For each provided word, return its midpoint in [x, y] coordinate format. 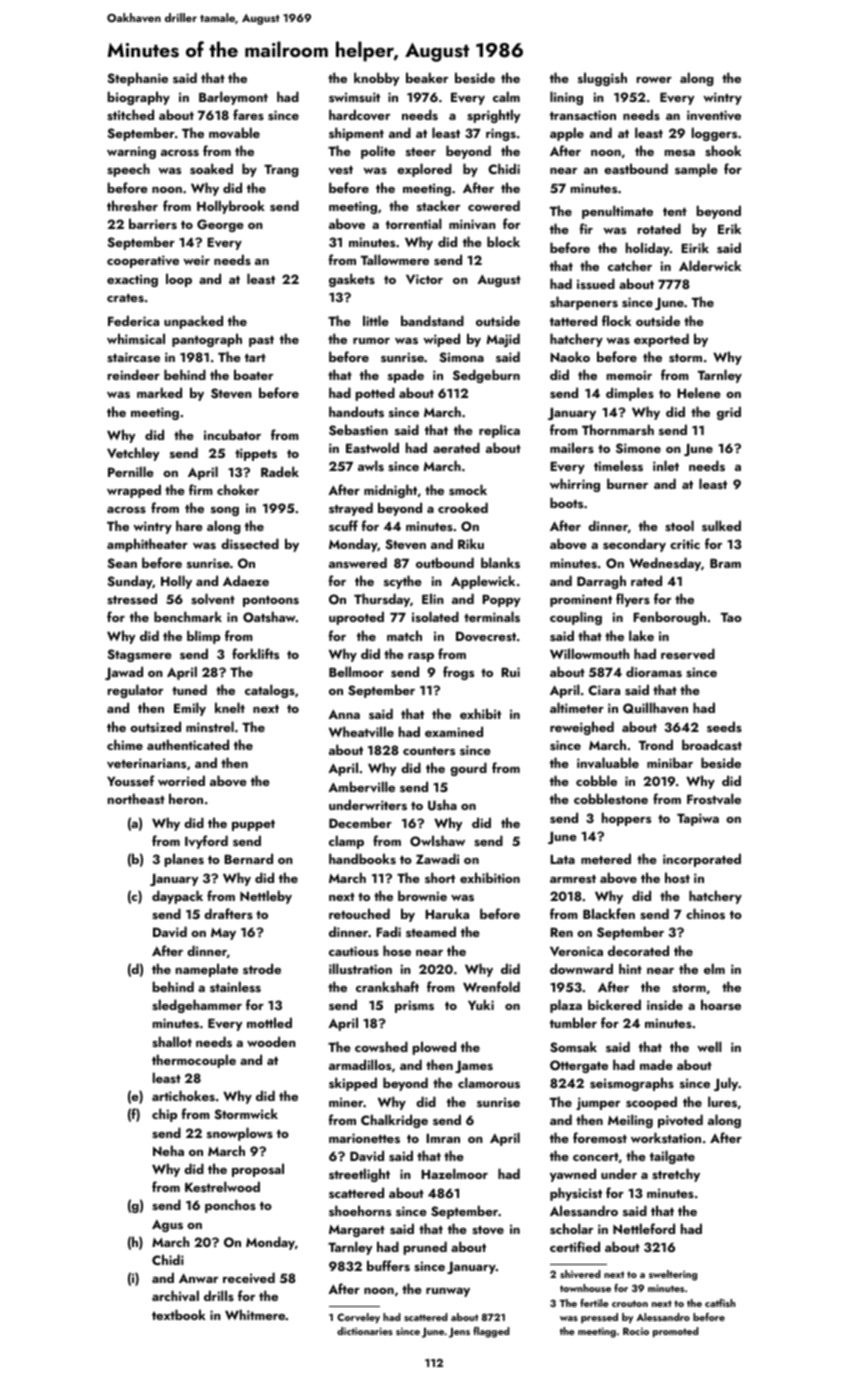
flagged [491, 1332]
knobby [376, 79]
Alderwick [710, 265]
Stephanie [138, 79]
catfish [720, 1303]
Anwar [198, 1278]
